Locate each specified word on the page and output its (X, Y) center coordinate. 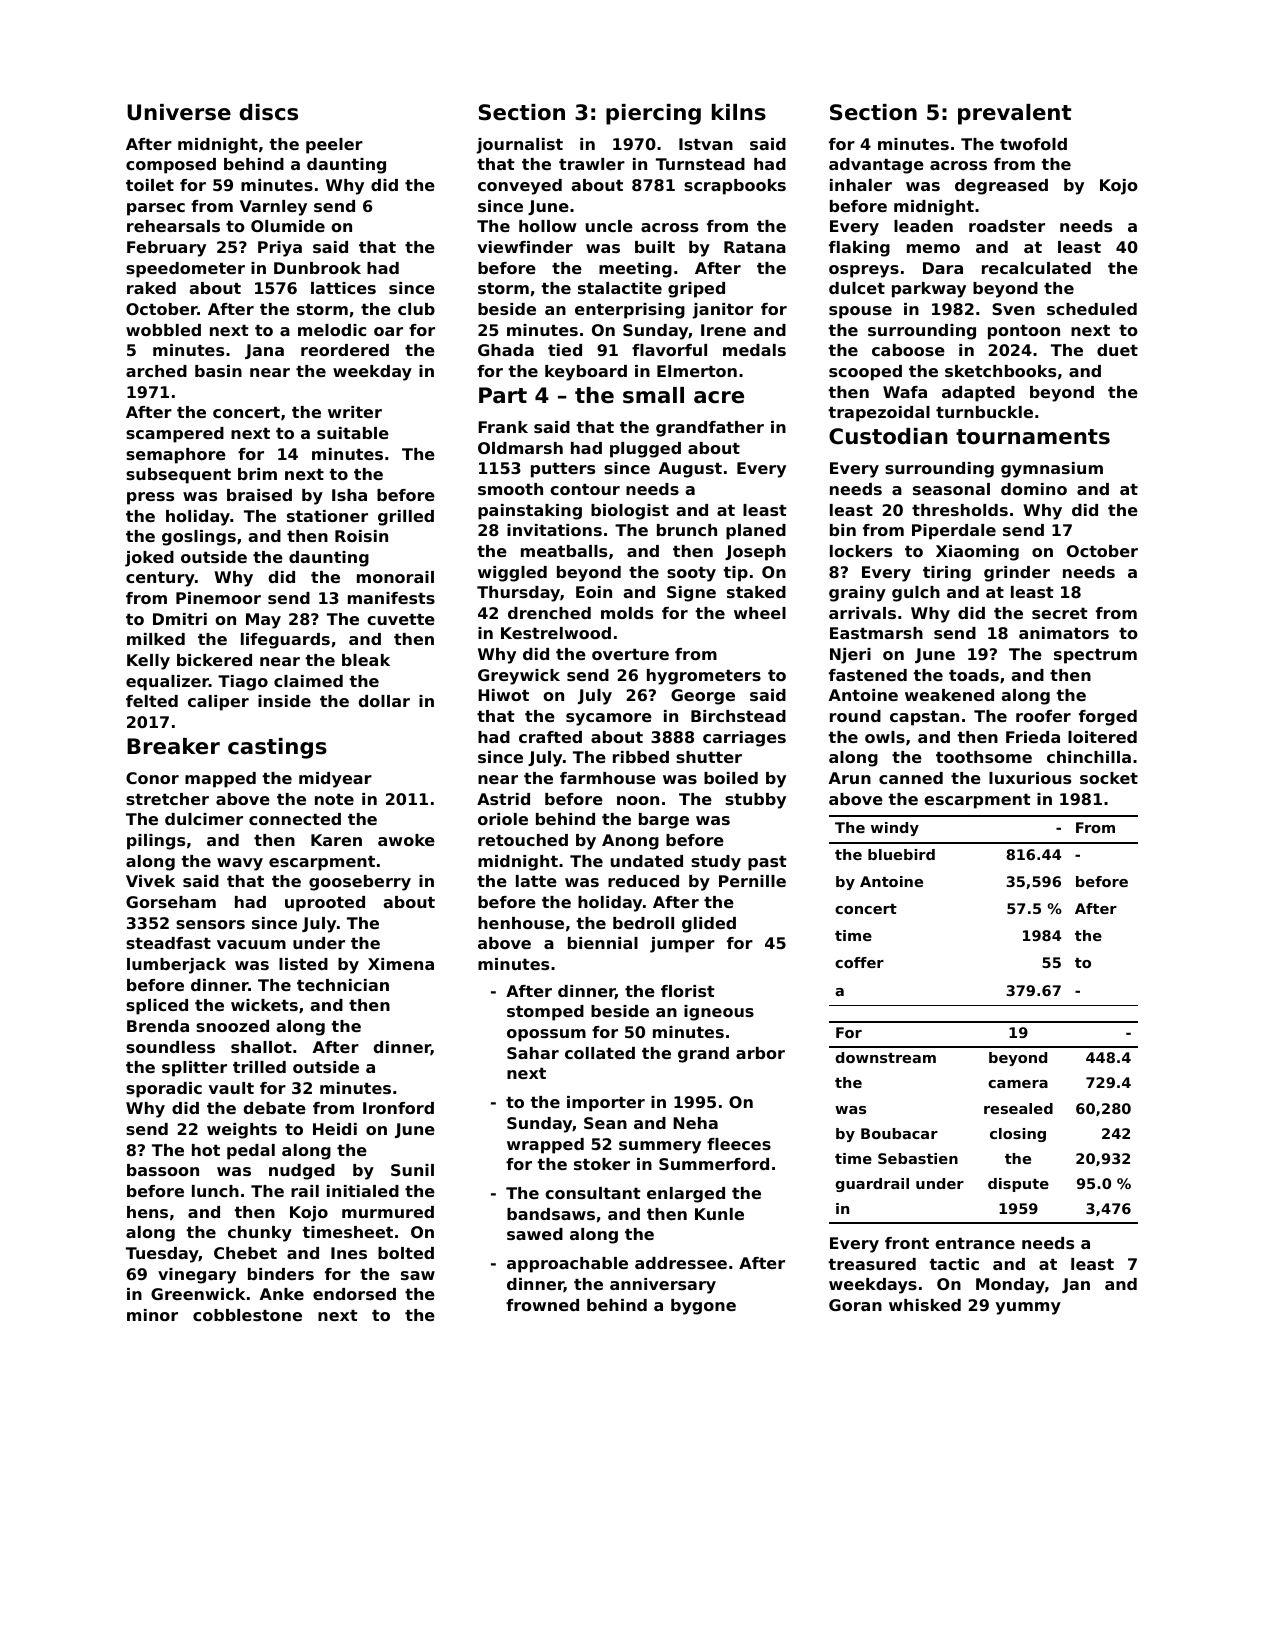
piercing (653, 114)
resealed (1018, 1108)
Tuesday (162, 1255)
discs (268, 112)
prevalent (1014, 114)
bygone (703, 1307)
